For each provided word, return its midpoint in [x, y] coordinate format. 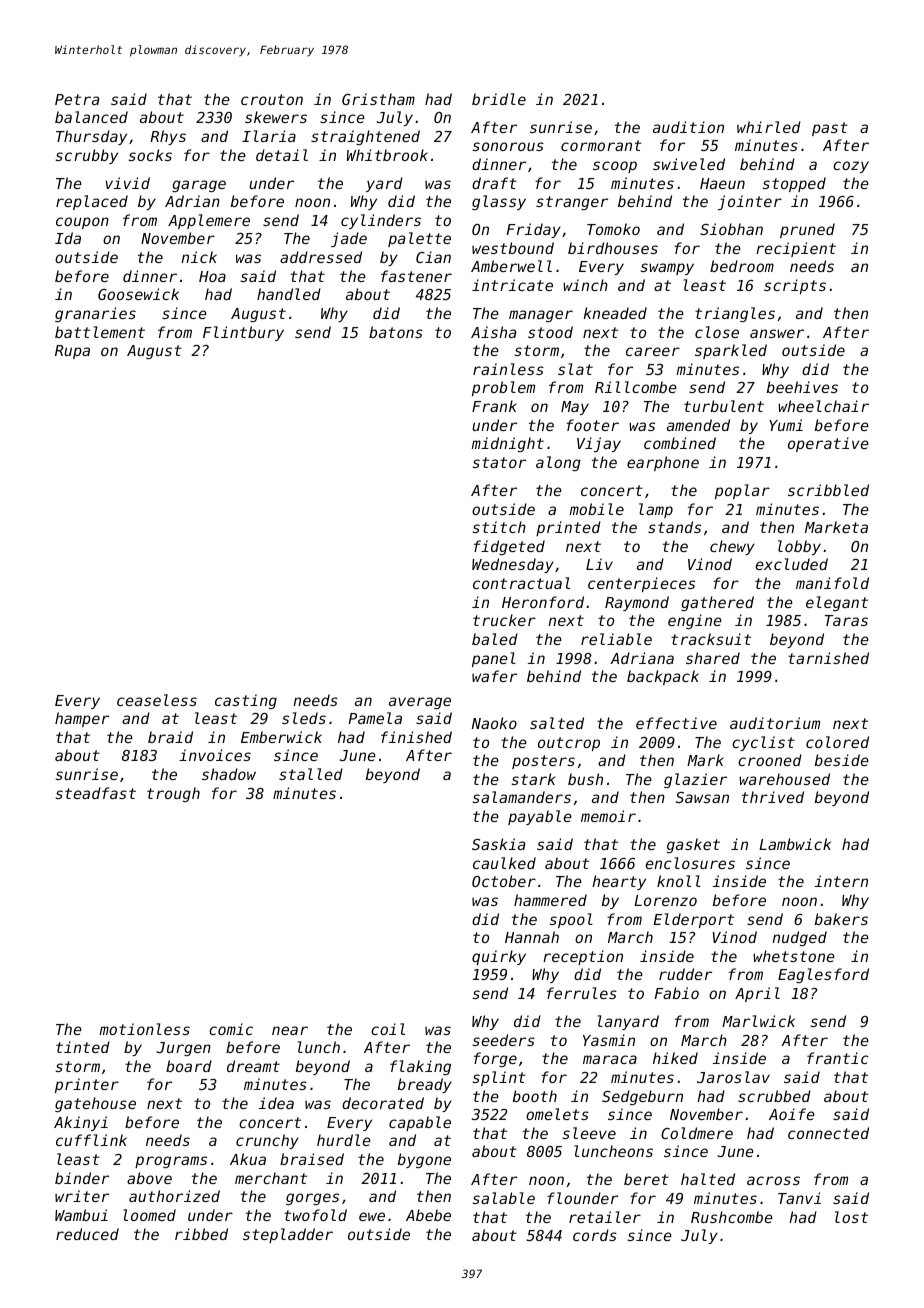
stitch [499, 527]
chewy [732, 547]
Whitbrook [387, 155]
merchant [271, 1178]
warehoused [784, 779]
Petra [77, 99]
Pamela [375, 718]
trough [173, 794]
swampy [667, 269]
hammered [550, 900]
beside [842, 760]
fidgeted [509, 547]
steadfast [95, 793]
